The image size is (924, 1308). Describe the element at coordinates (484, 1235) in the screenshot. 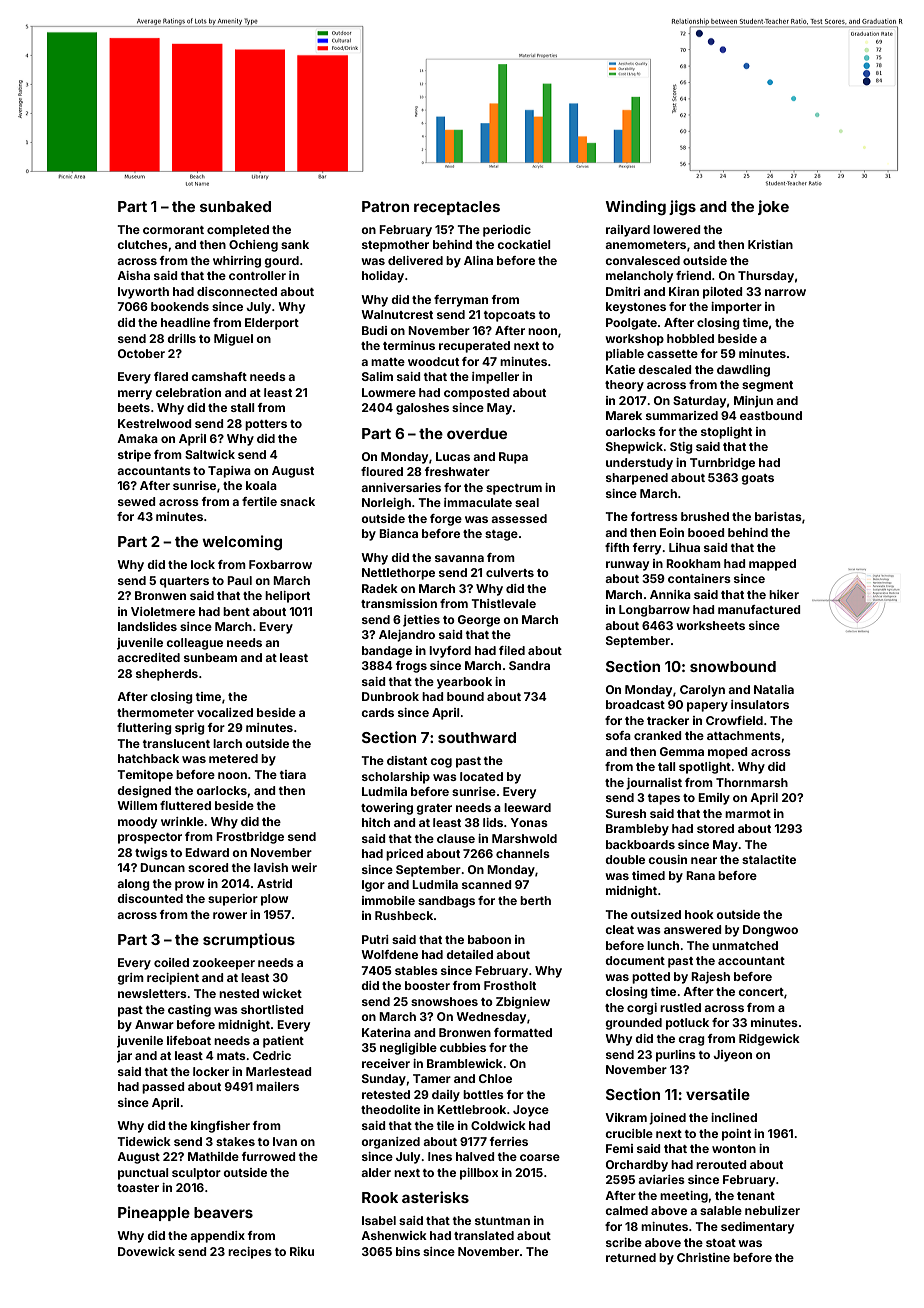

I see `translated` at that location.
